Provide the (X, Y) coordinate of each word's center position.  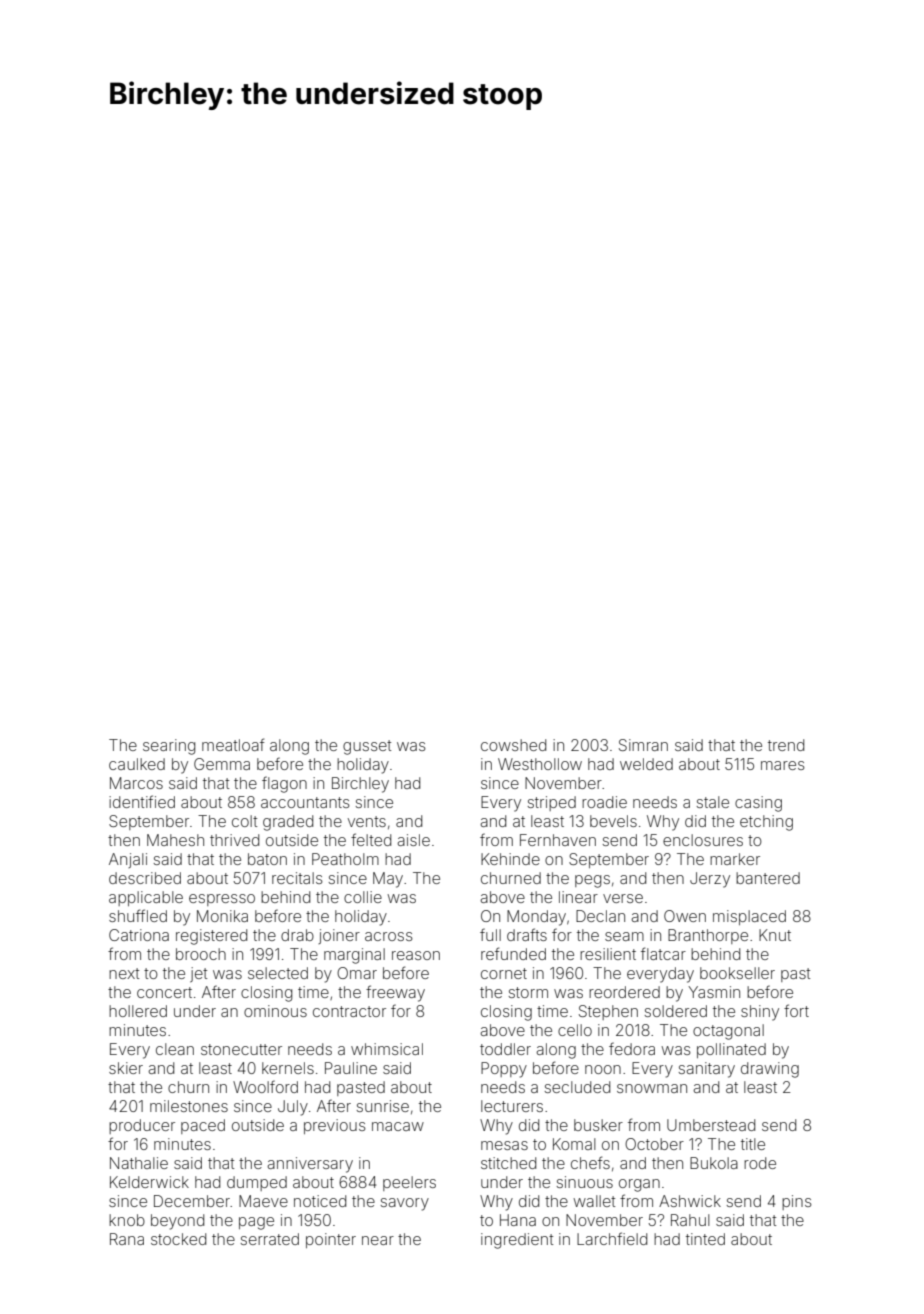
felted (371, 839)
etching (766, 823)
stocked (178, 1239)
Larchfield (612, 1238)
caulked (137, 764)
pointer (331, 1240)
